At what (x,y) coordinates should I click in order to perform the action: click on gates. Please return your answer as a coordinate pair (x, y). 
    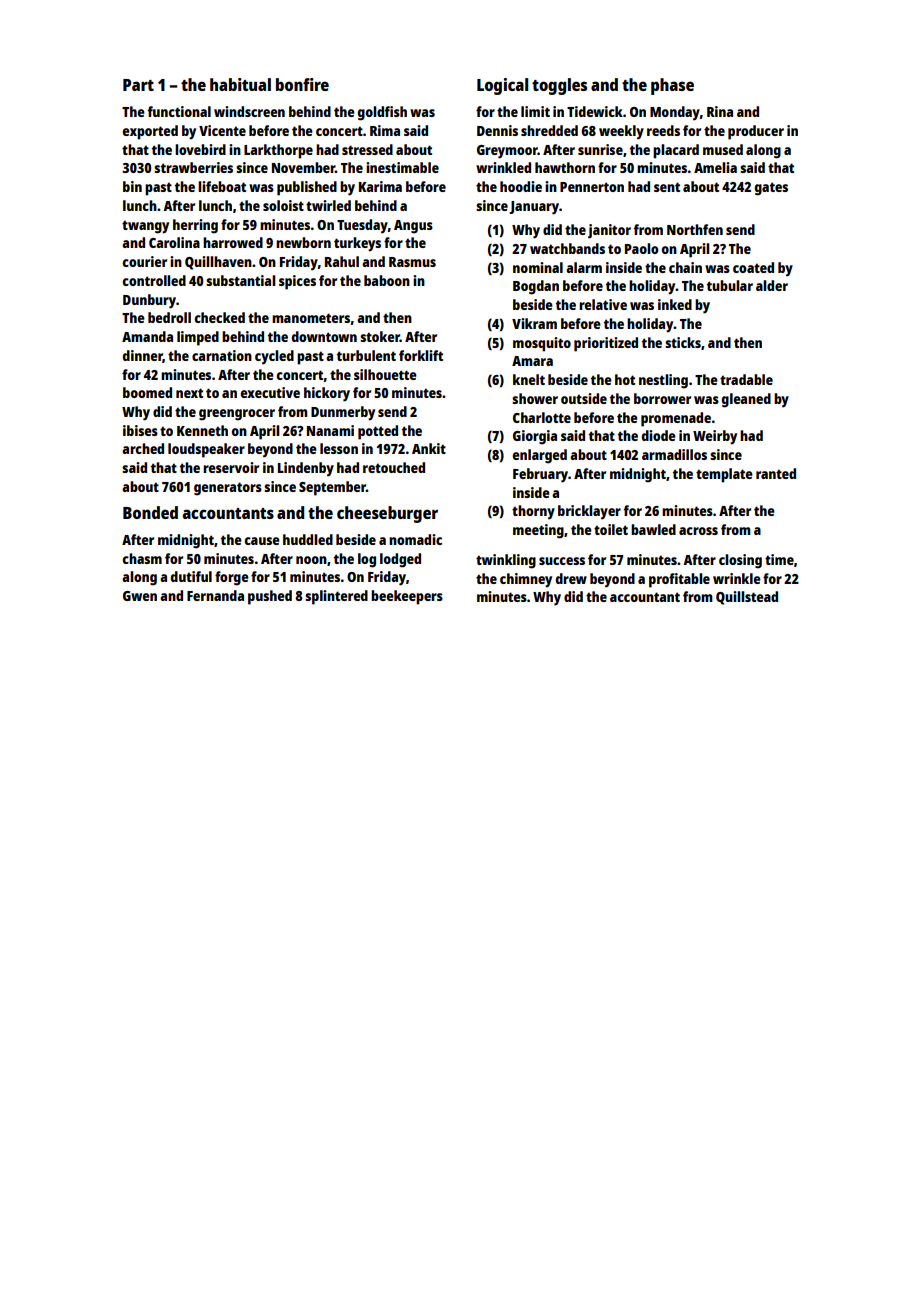
    Looking at the image, I should click on (771, 189).
